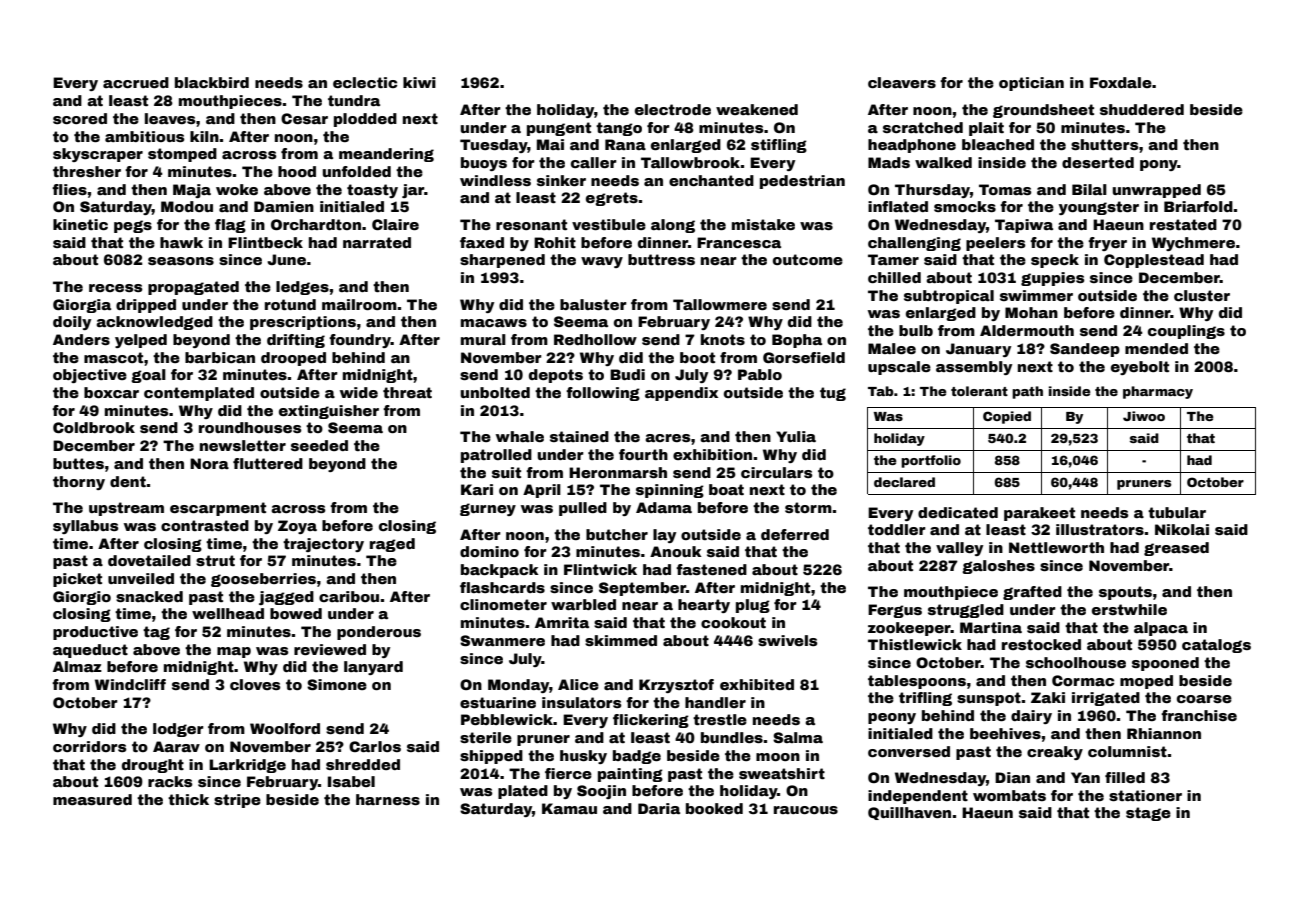 This document has width=1308, height=924. Describe the element at coordinates (1125, 593) in the document. I see `spouts` at that location.
